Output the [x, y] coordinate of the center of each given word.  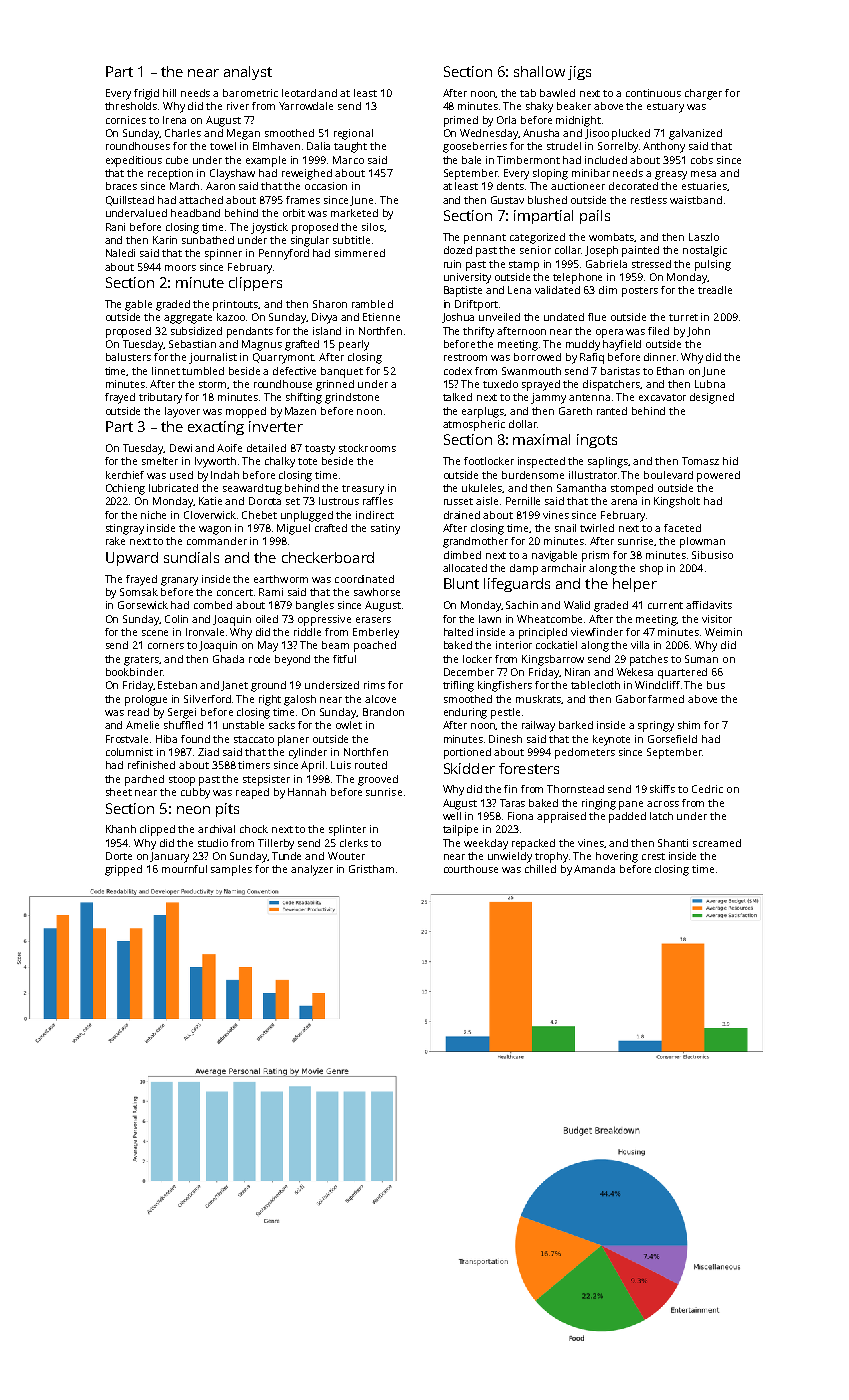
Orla [506, 120]
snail [565, 528]
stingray [125, 529]
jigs [579, 73]
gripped [123, 870]
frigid [146, 94]
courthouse [471, 869]
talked [457, 397]
